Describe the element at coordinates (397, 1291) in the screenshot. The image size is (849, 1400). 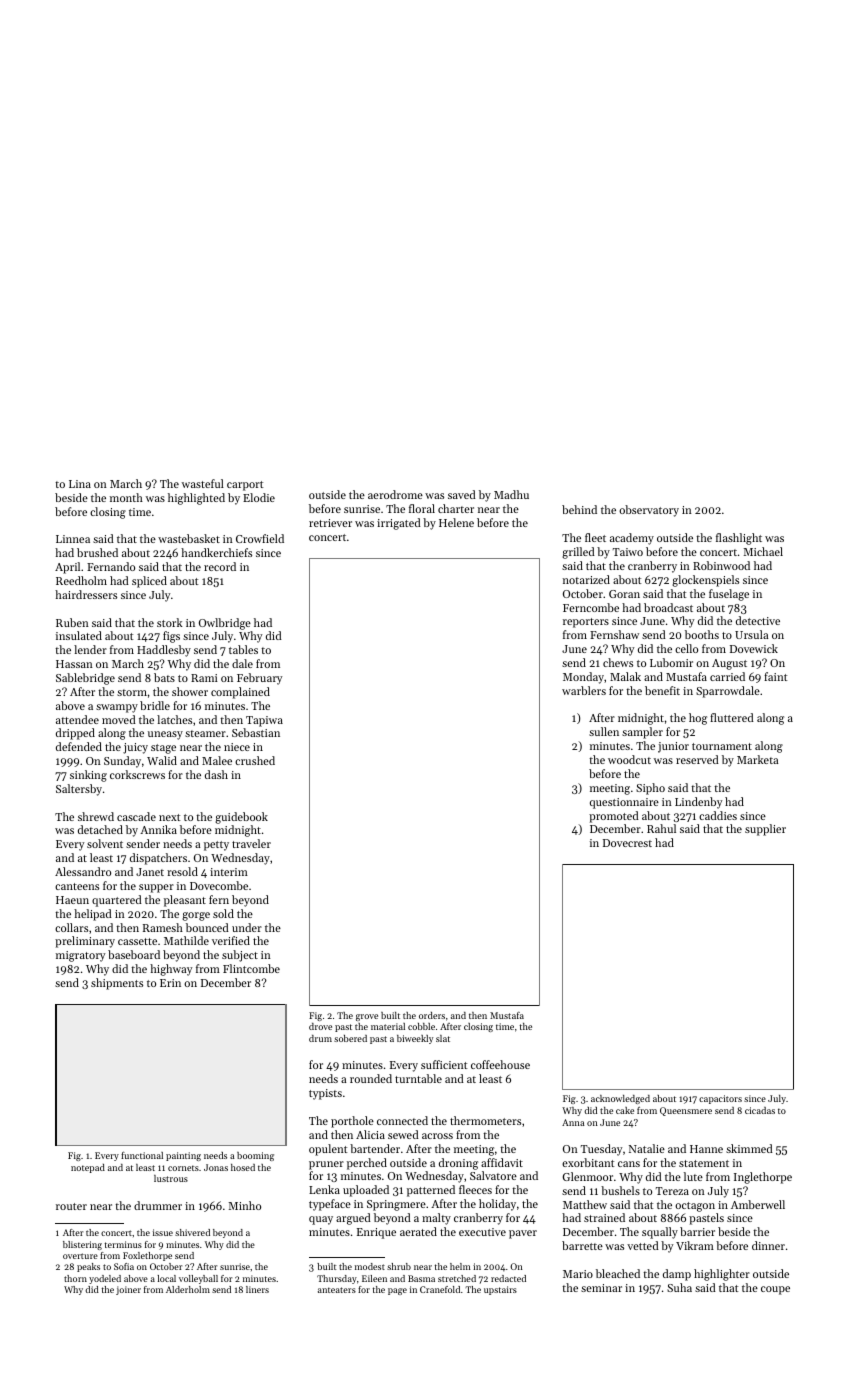
I see `page` at that location.
